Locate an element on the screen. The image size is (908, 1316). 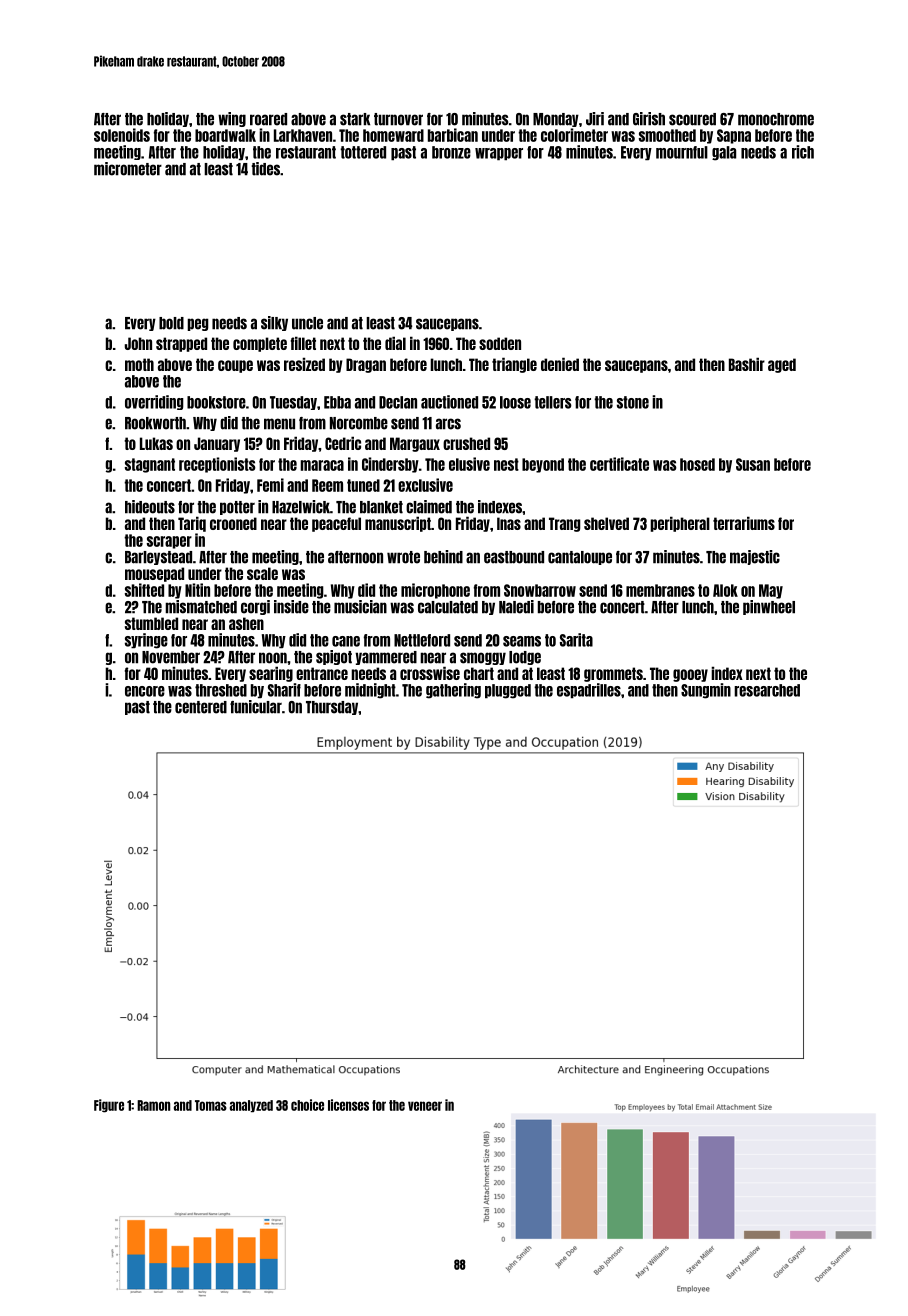
researched is located at coordinates (767, 690).
